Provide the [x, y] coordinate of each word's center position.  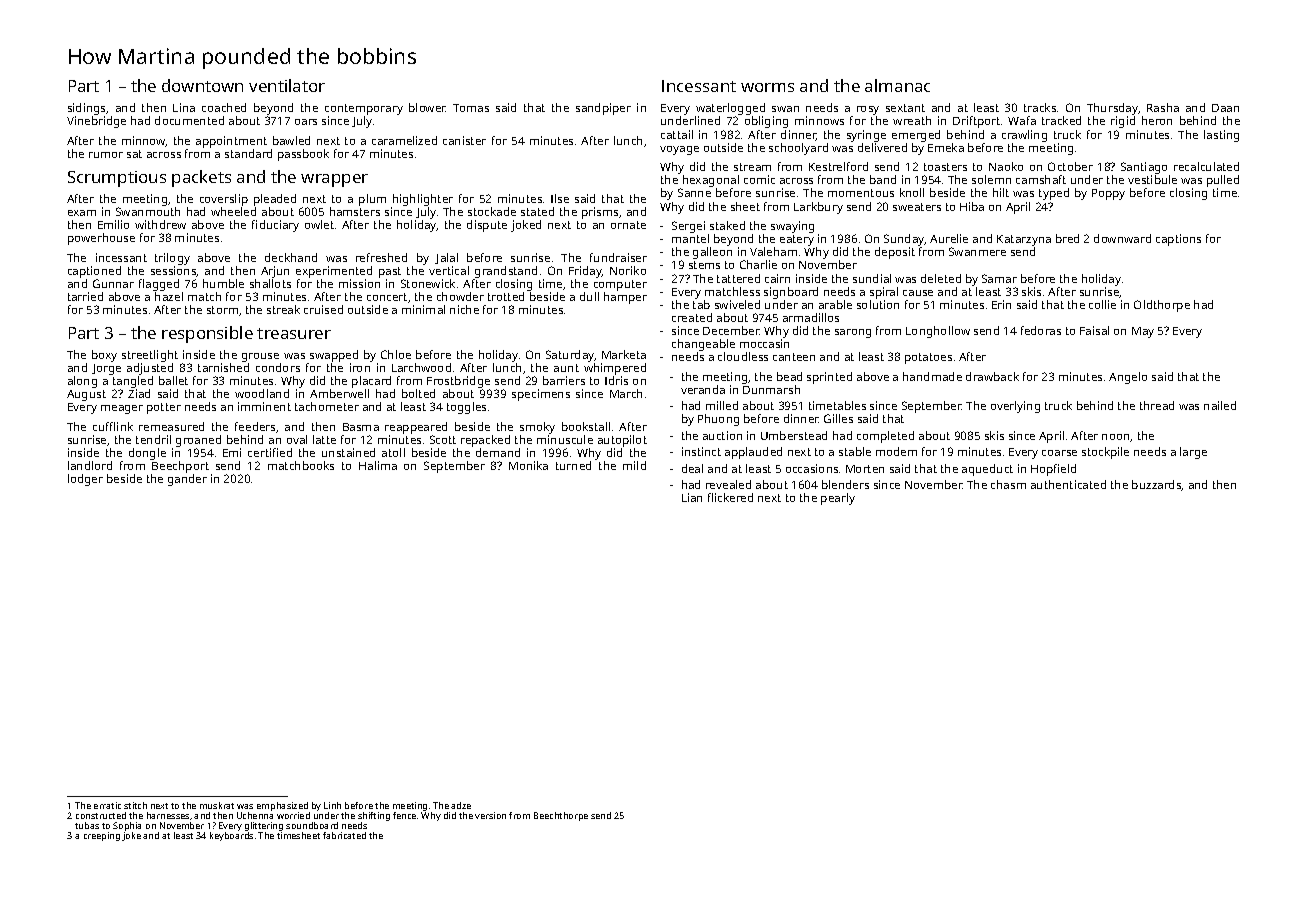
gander [187, 480]
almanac [897, 85]
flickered [730, 497]
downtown [202, 85]
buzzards [1157, 485]
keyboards [231, 836]
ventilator [287, 85]
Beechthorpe [561, 816]
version [490, 815]
